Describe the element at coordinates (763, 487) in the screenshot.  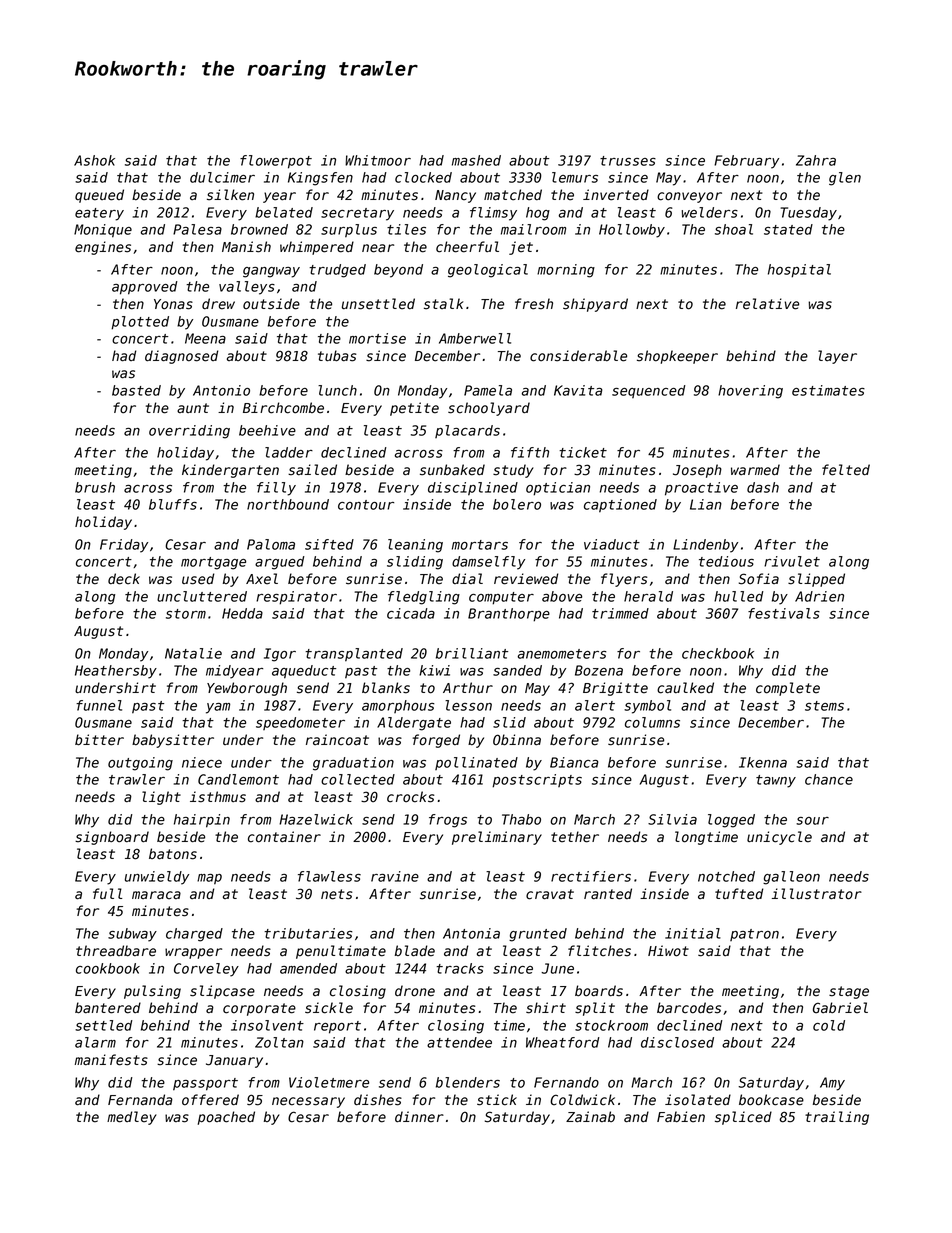
I see `dash` at that location.
